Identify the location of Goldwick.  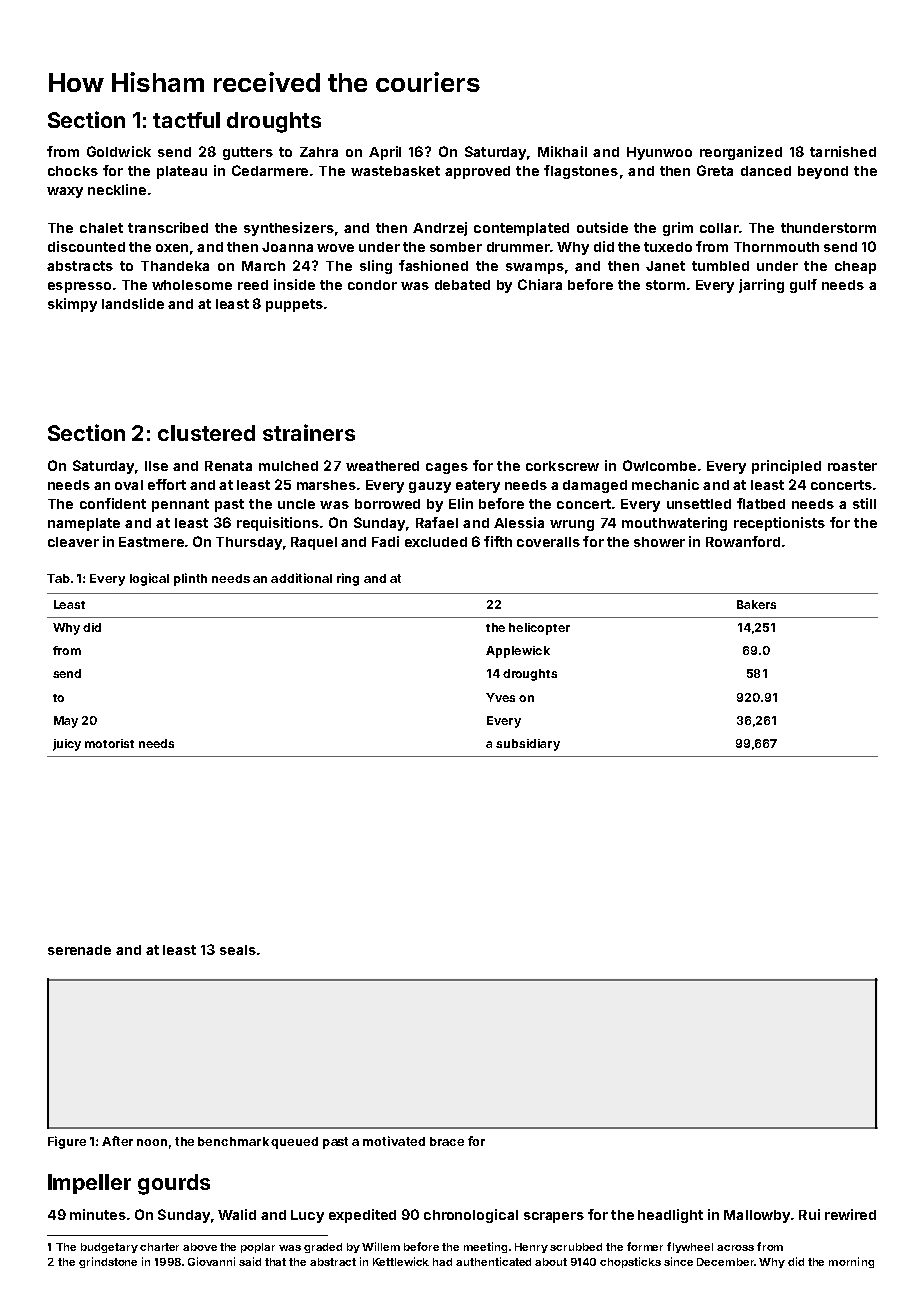
(119, 151).
